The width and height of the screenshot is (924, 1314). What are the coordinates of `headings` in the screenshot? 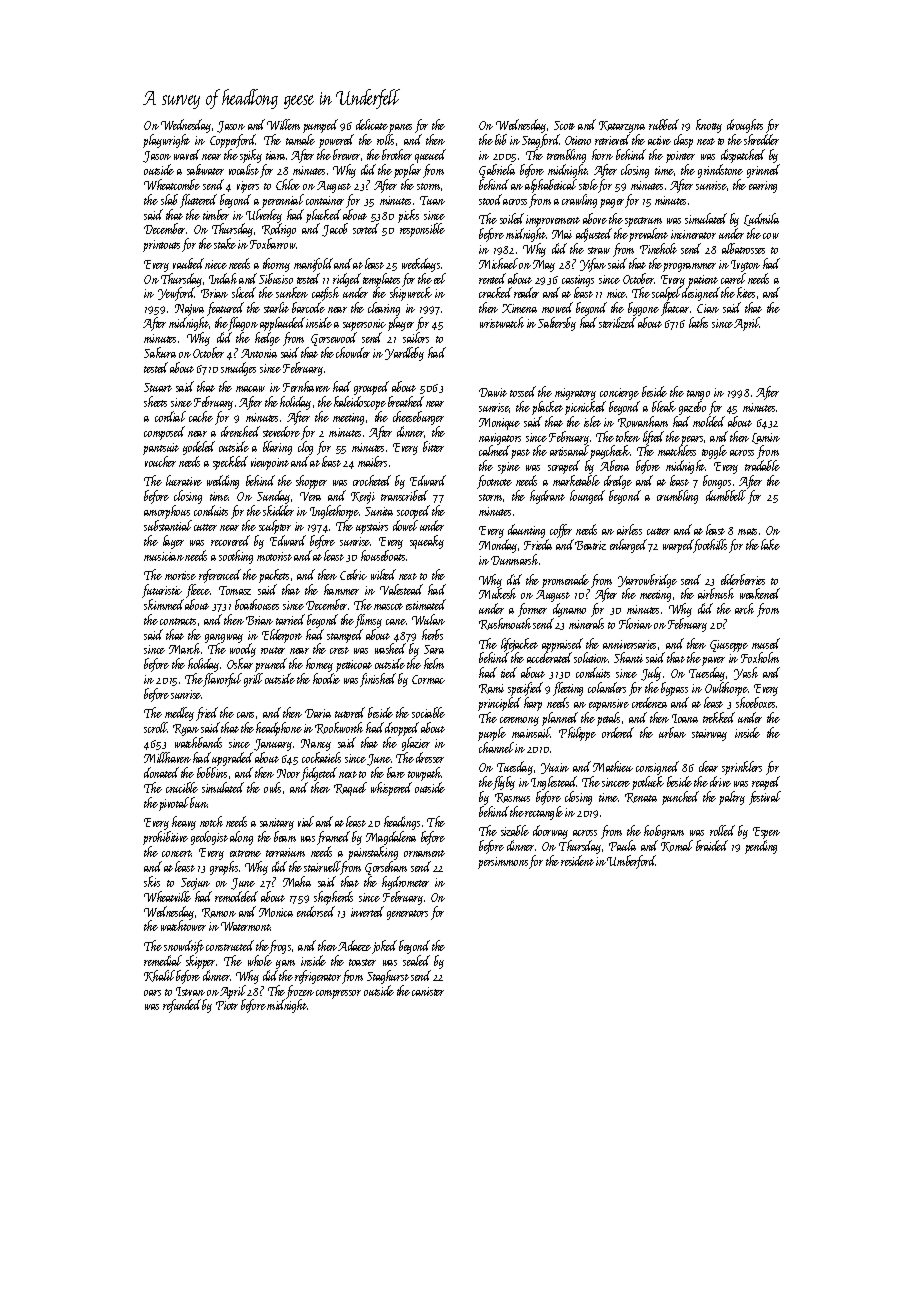 It's located at (402, 823).
